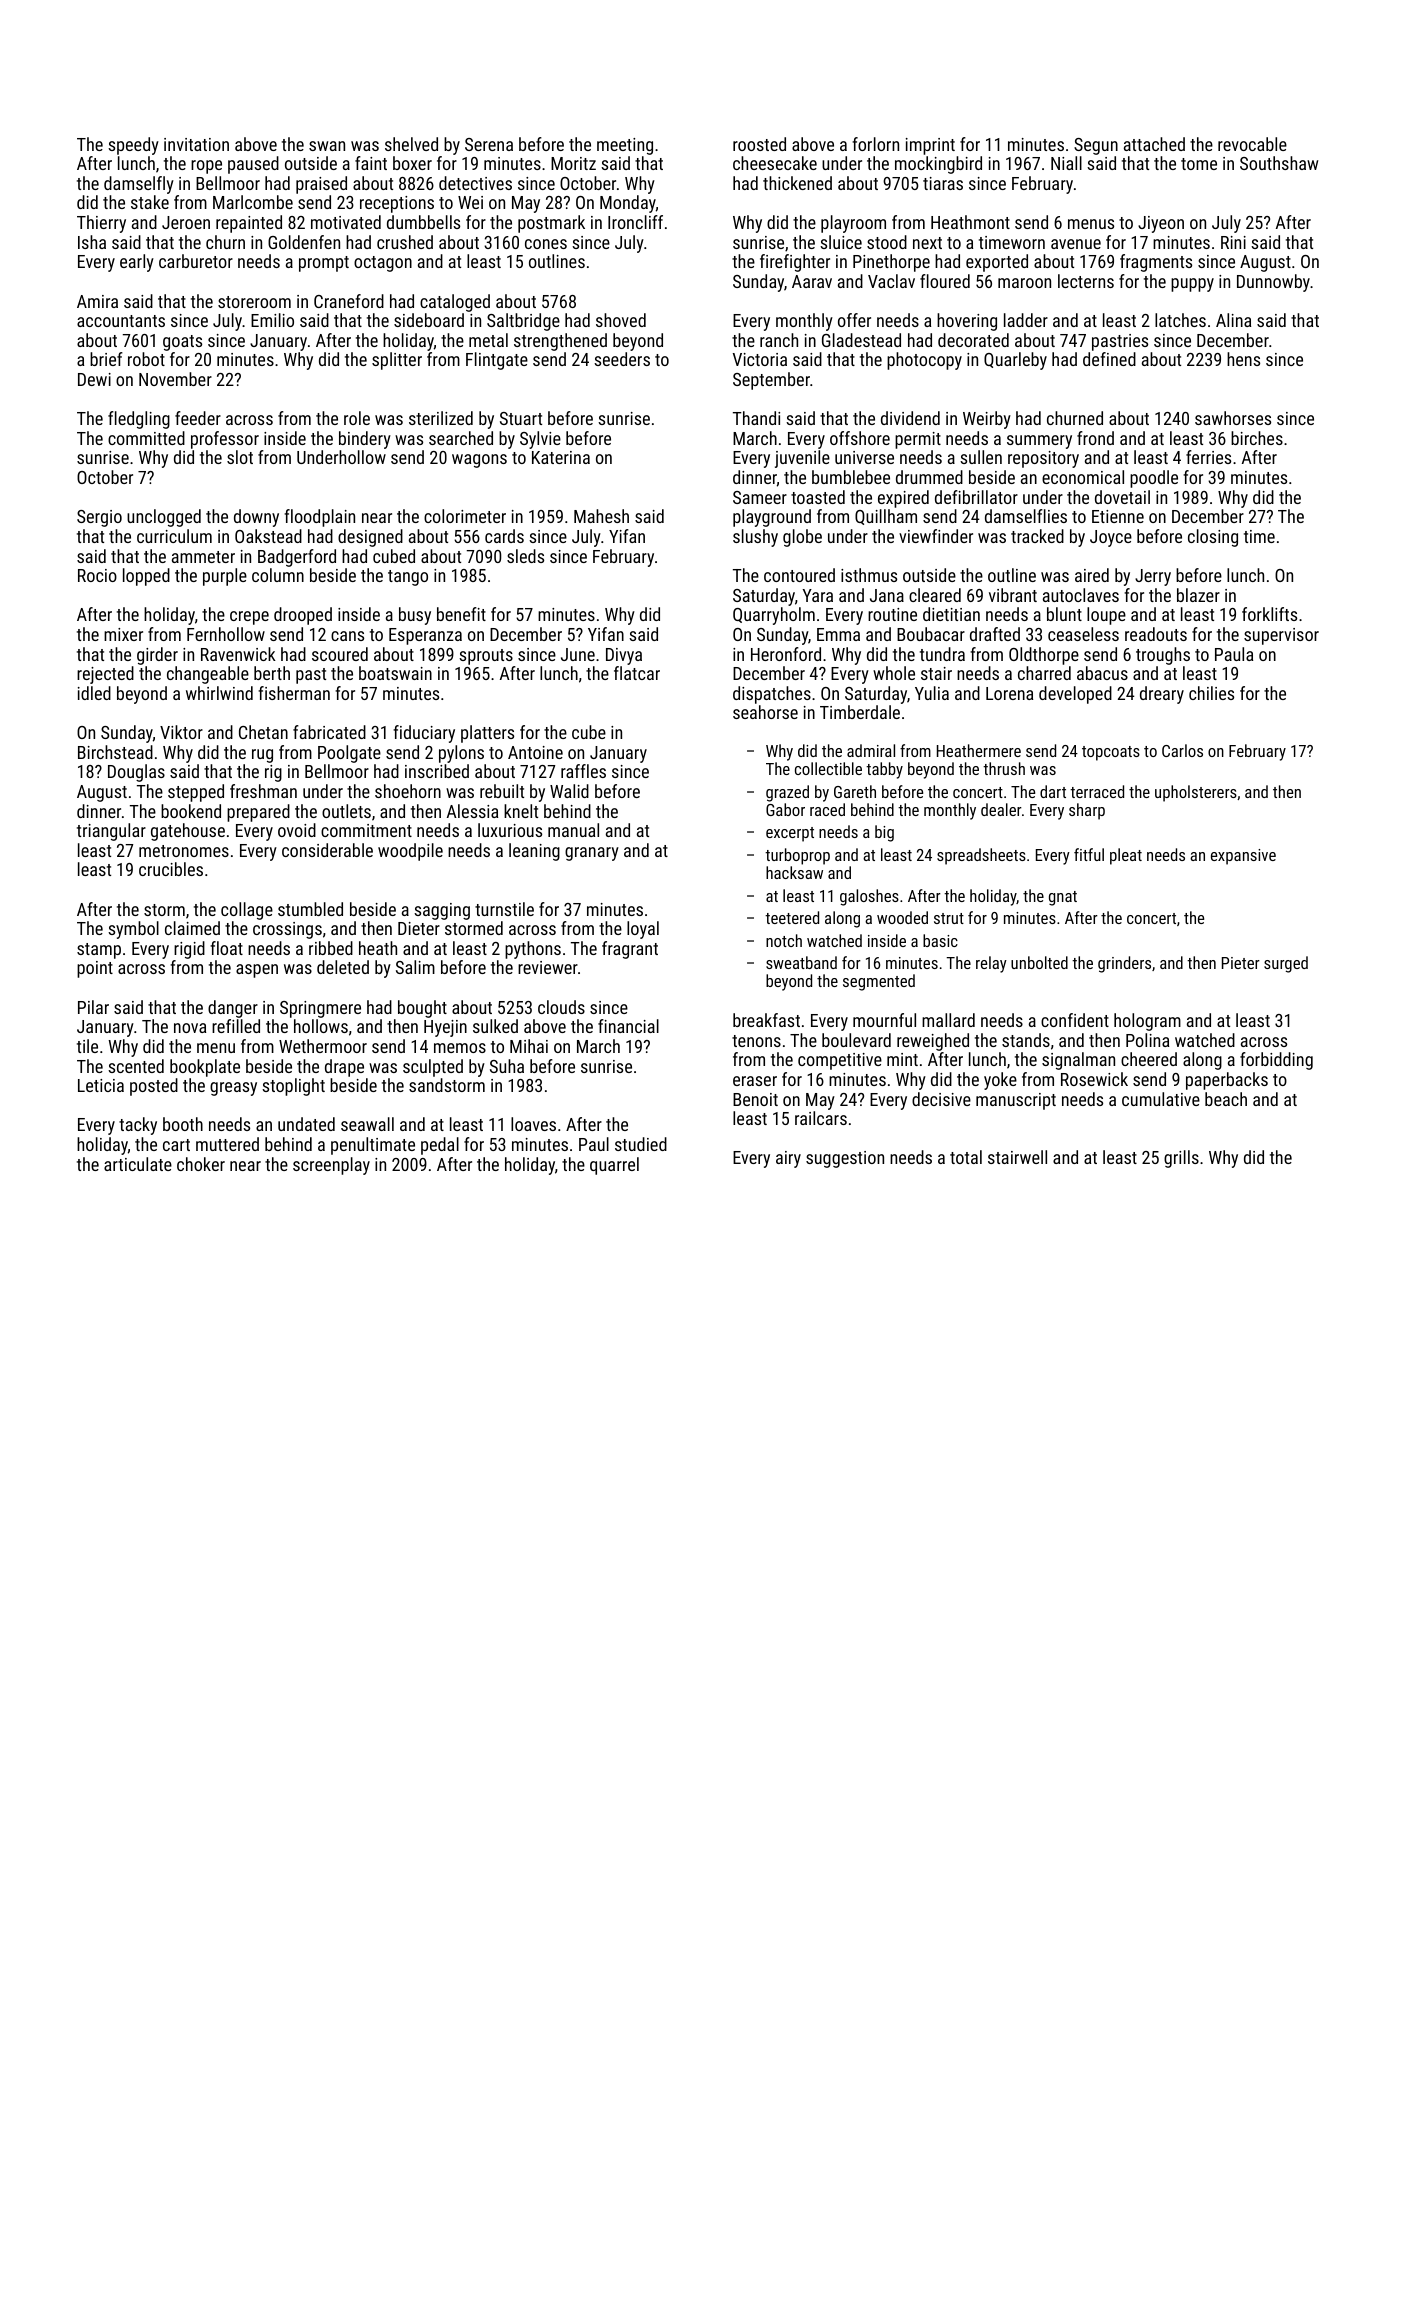  I want to click on sulked, so click(495, 1026).
